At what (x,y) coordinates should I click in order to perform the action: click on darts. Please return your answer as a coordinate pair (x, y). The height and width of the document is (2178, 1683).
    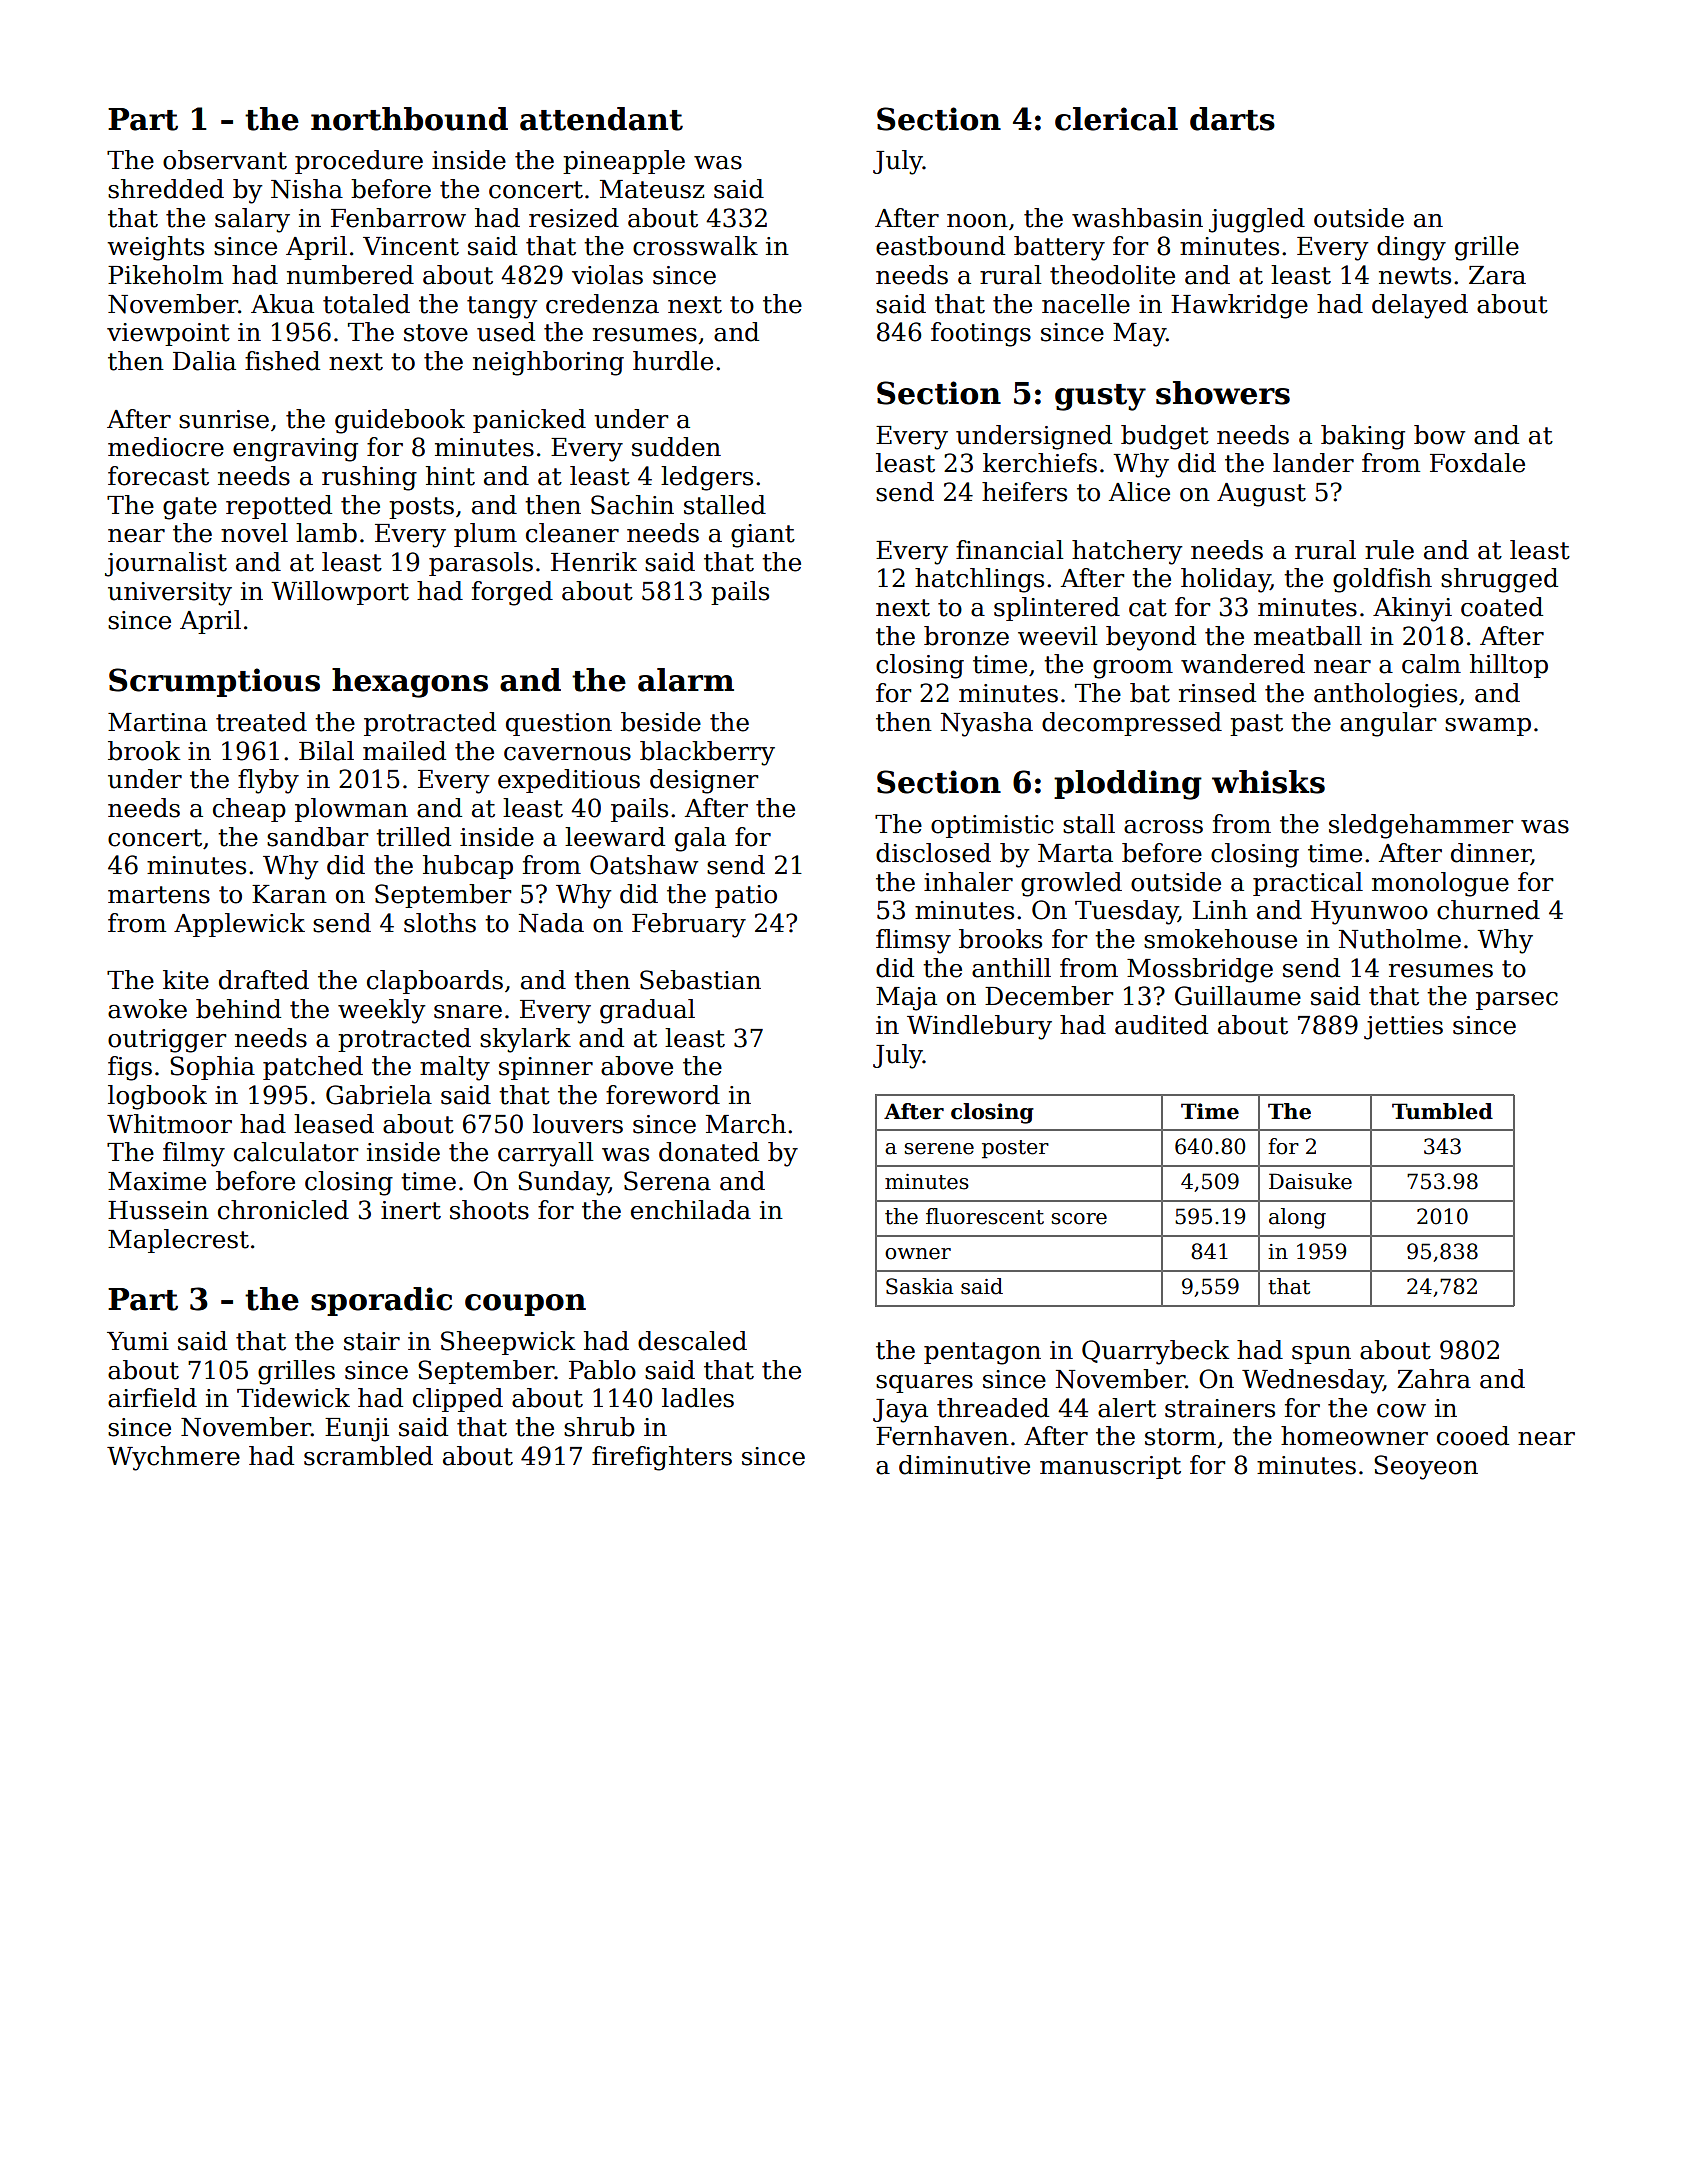
    Looking at the image, I should click on (1232, 119).
